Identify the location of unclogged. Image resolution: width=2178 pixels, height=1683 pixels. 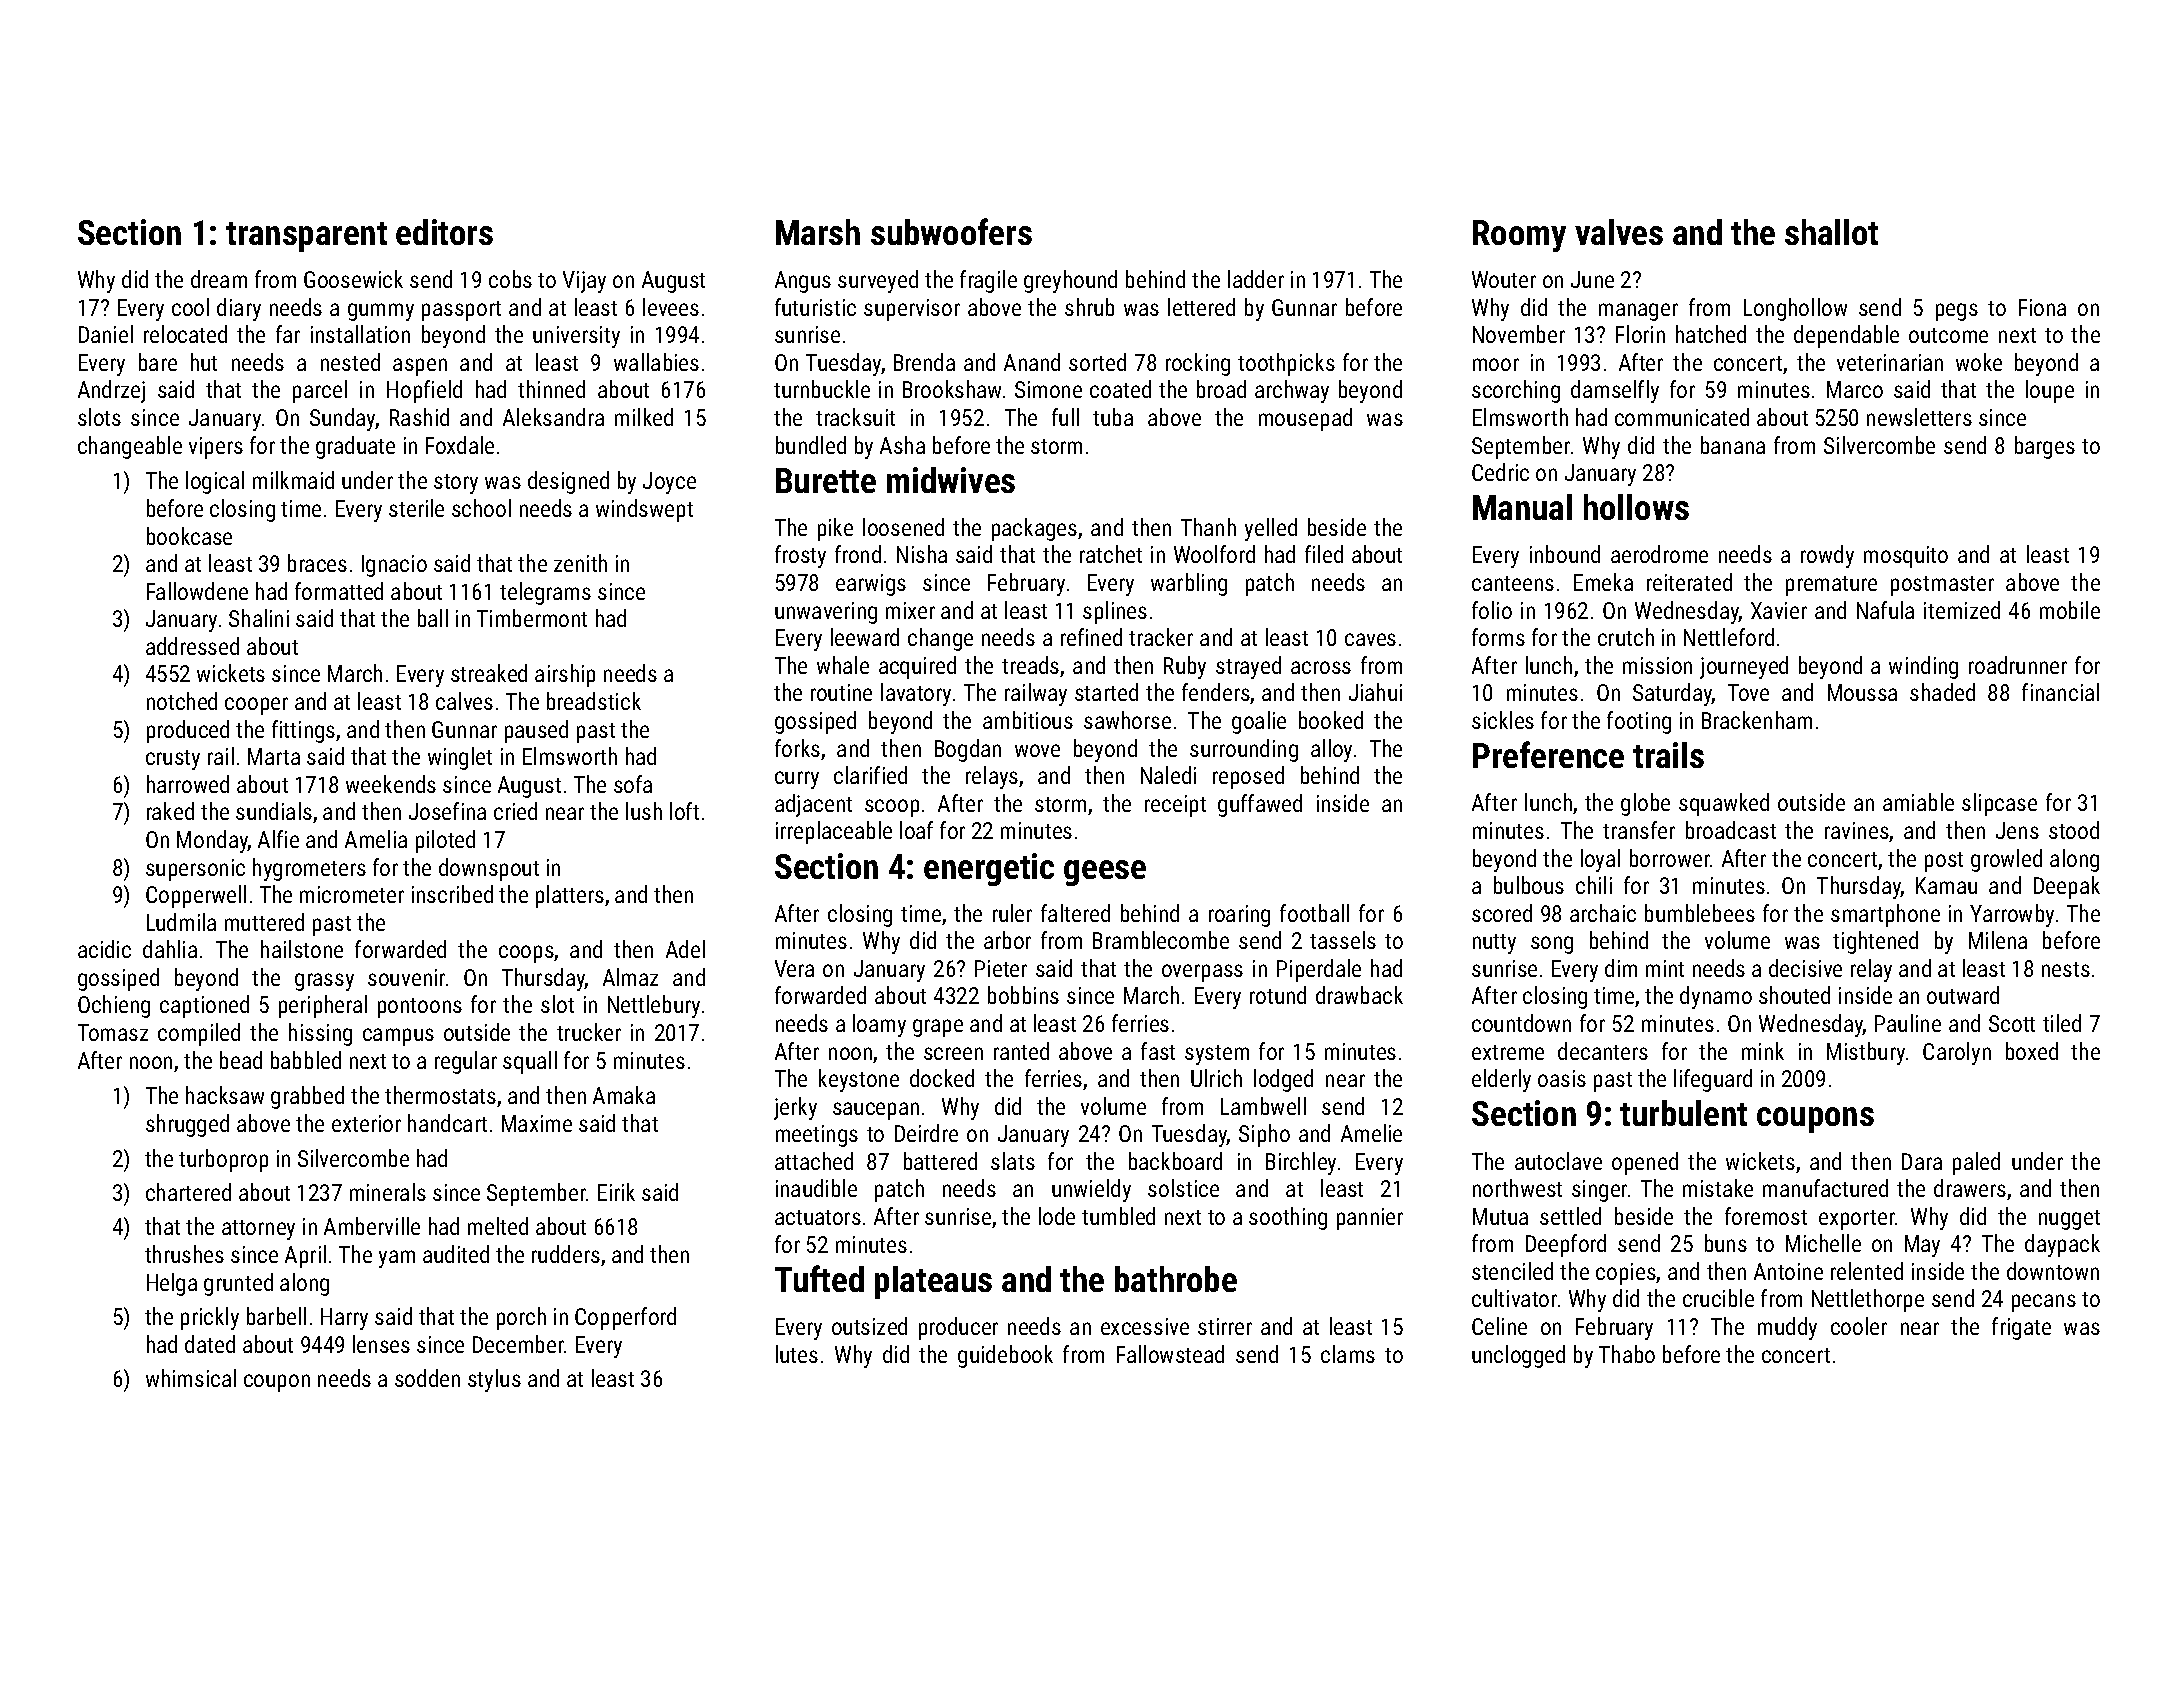
(1518, 1356).
